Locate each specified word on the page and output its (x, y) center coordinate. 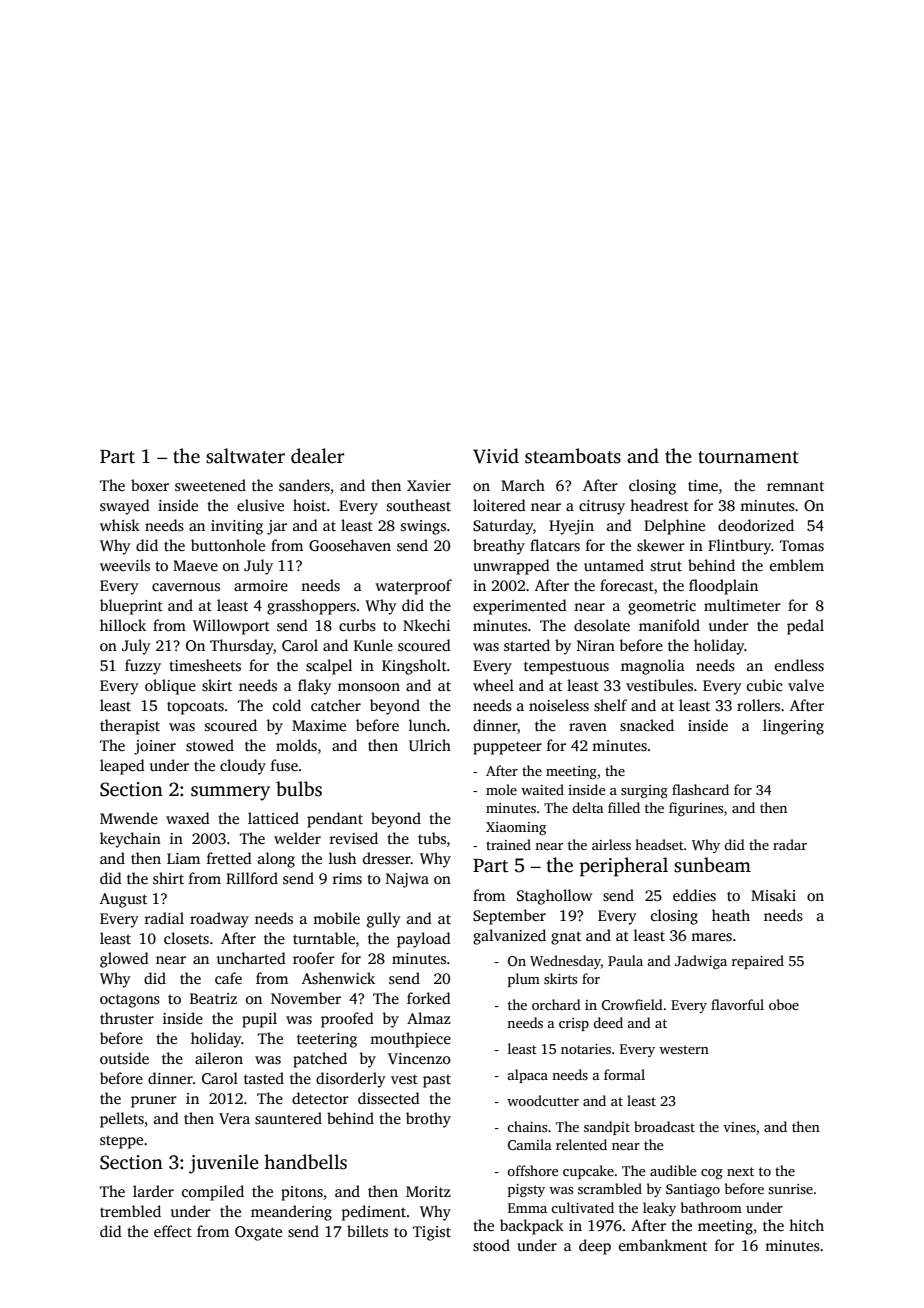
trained (508, 844)
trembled (130, 1211)
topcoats (195, 708)
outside (124, 1058)
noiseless (559, 705)
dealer (317, 456)
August (123, 900)
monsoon (369, 687)
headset (659, 844)
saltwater (245, 456)
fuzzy (143, 667)
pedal (805, 627)
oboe (784, 1004)
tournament (748, 457)
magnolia (653, 667)
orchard (556, 1004)
